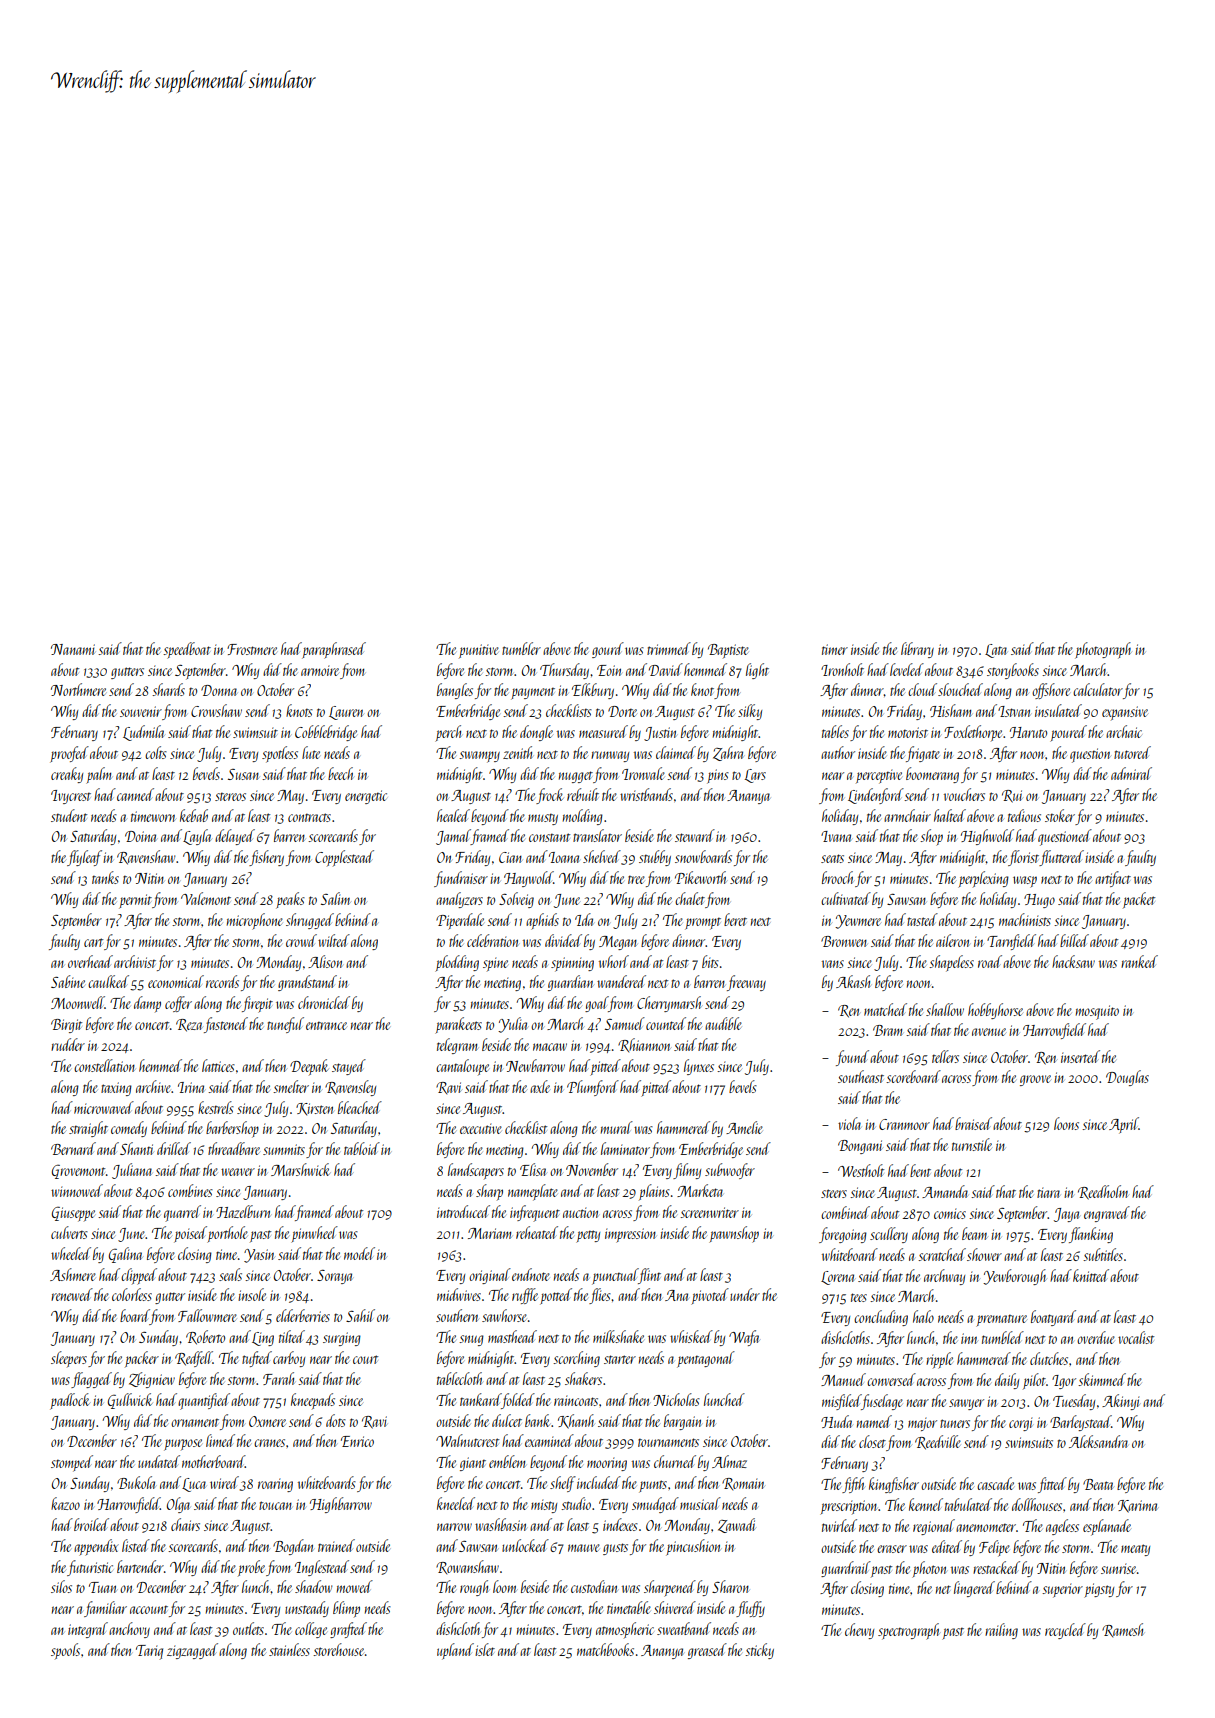 The width and height of the page is (1215, 1718). What do you see at coordinates (889, 1235) in the page?
I see `scullery` at bounding box center [889, 1235].
